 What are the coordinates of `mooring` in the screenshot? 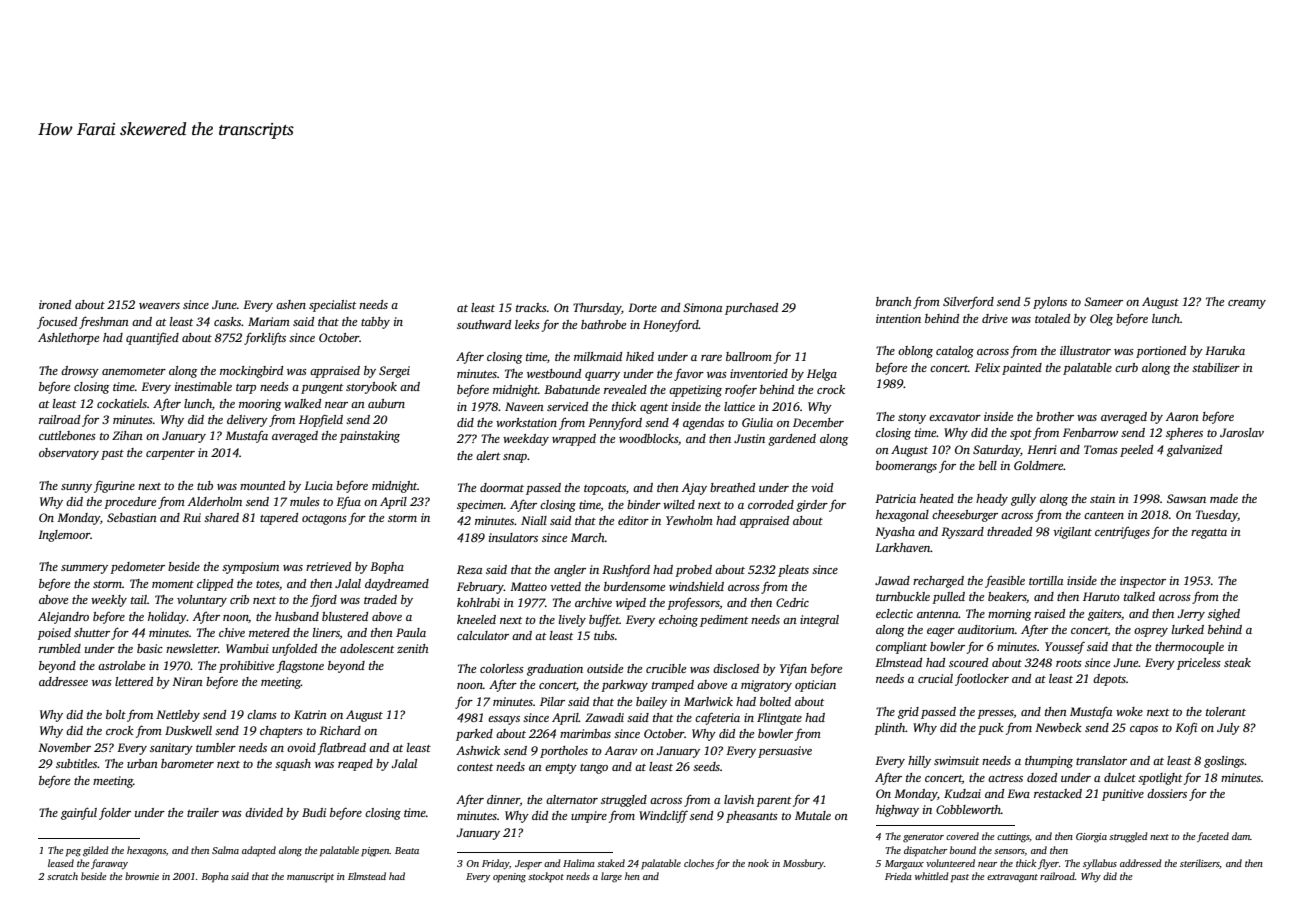 It's located at (260, 405).
